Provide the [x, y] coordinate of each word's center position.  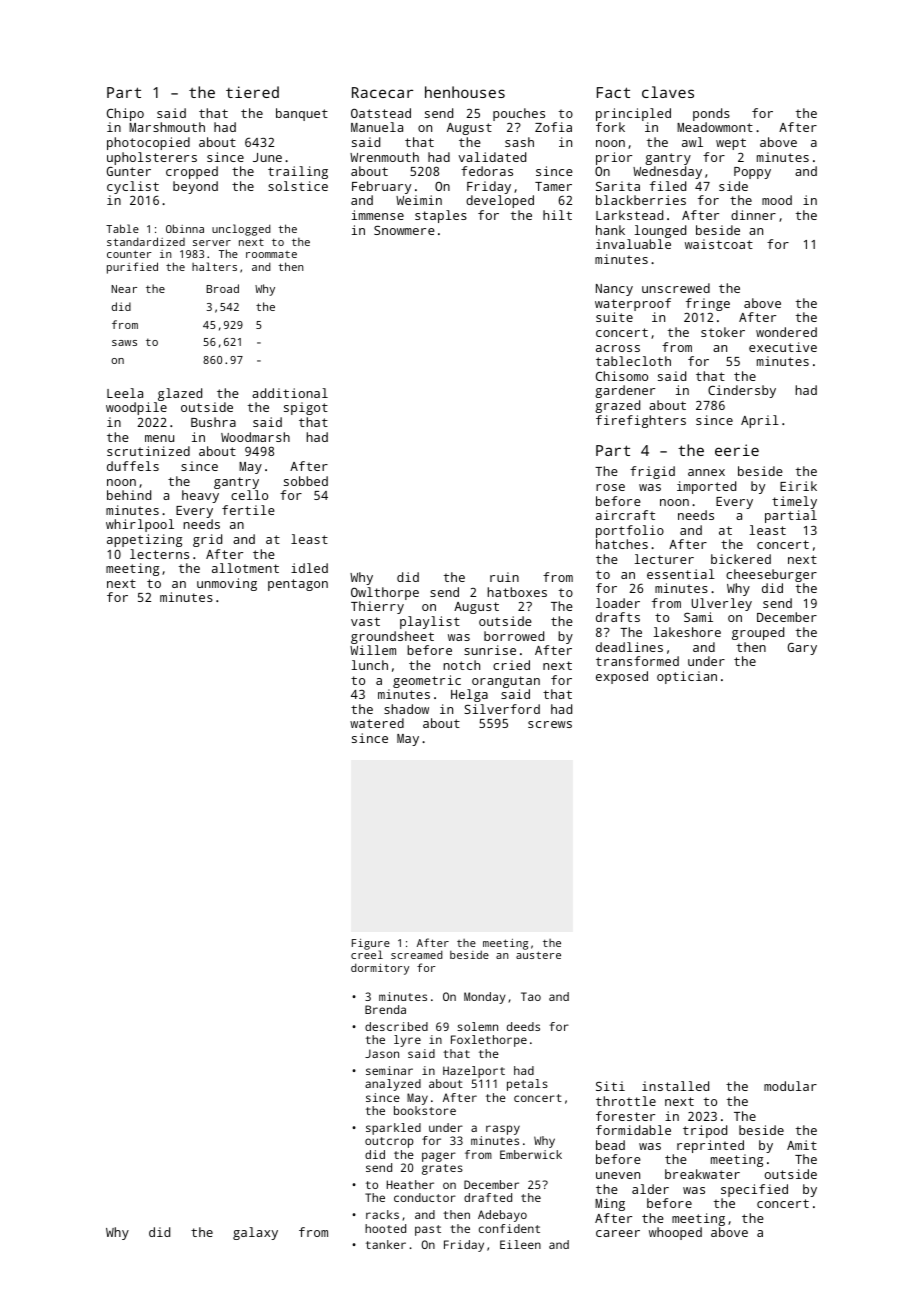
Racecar [382, 92]
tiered [252, 92]
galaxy [255, 1233]
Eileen [520, 1244]
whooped [675, 1233]
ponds [711, 114]
